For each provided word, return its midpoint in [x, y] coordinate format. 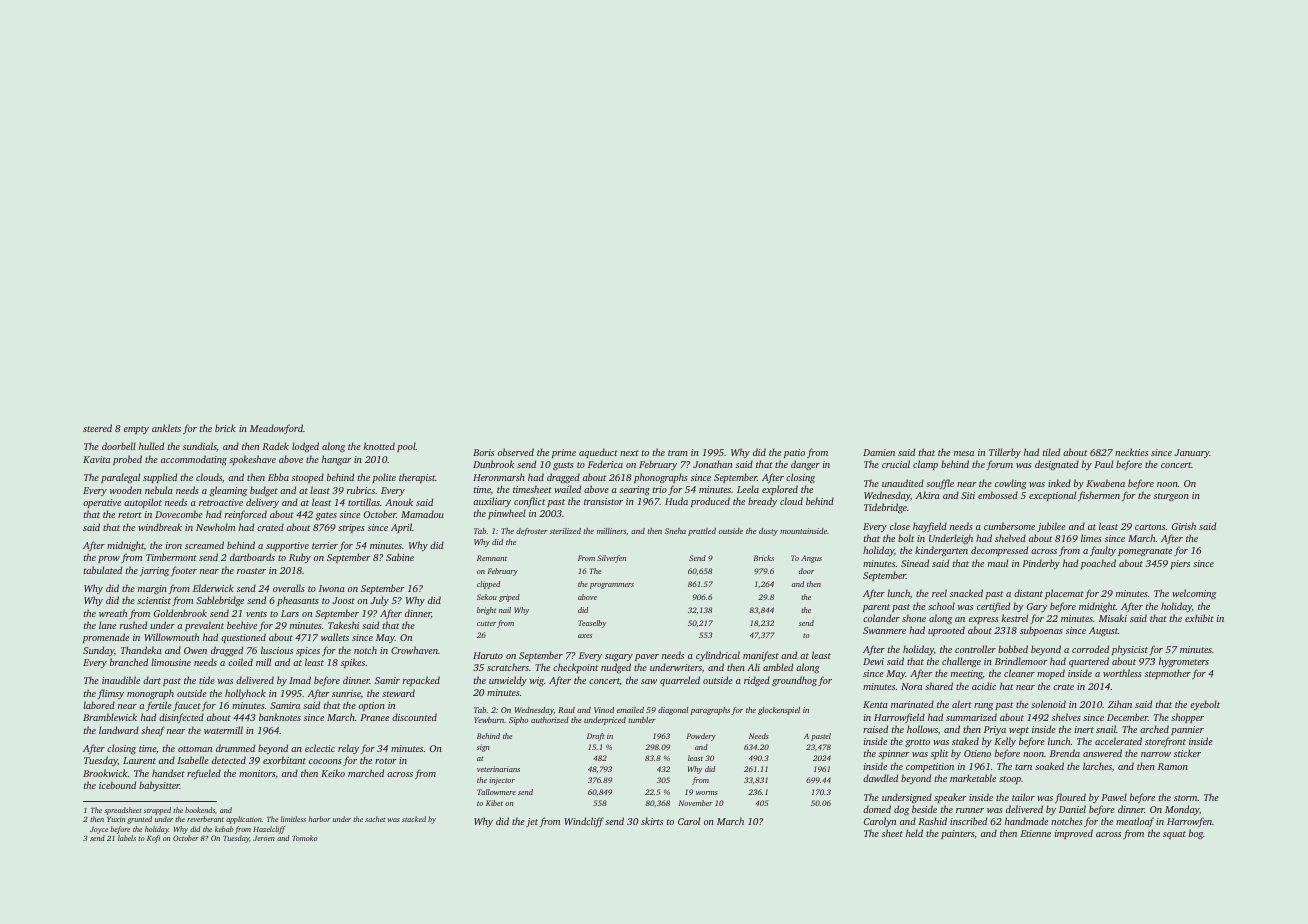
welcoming [1194, 594]
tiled [1051, 452]
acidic [984, 686]
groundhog [794, 681]
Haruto [488, 655]
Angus [811, 559]
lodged [305, 447]
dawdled [880, 778]
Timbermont [171, 557]
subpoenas [1041, 631]
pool [406, 447]
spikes [353, 663]
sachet [375, 819]
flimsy [110, 694]
